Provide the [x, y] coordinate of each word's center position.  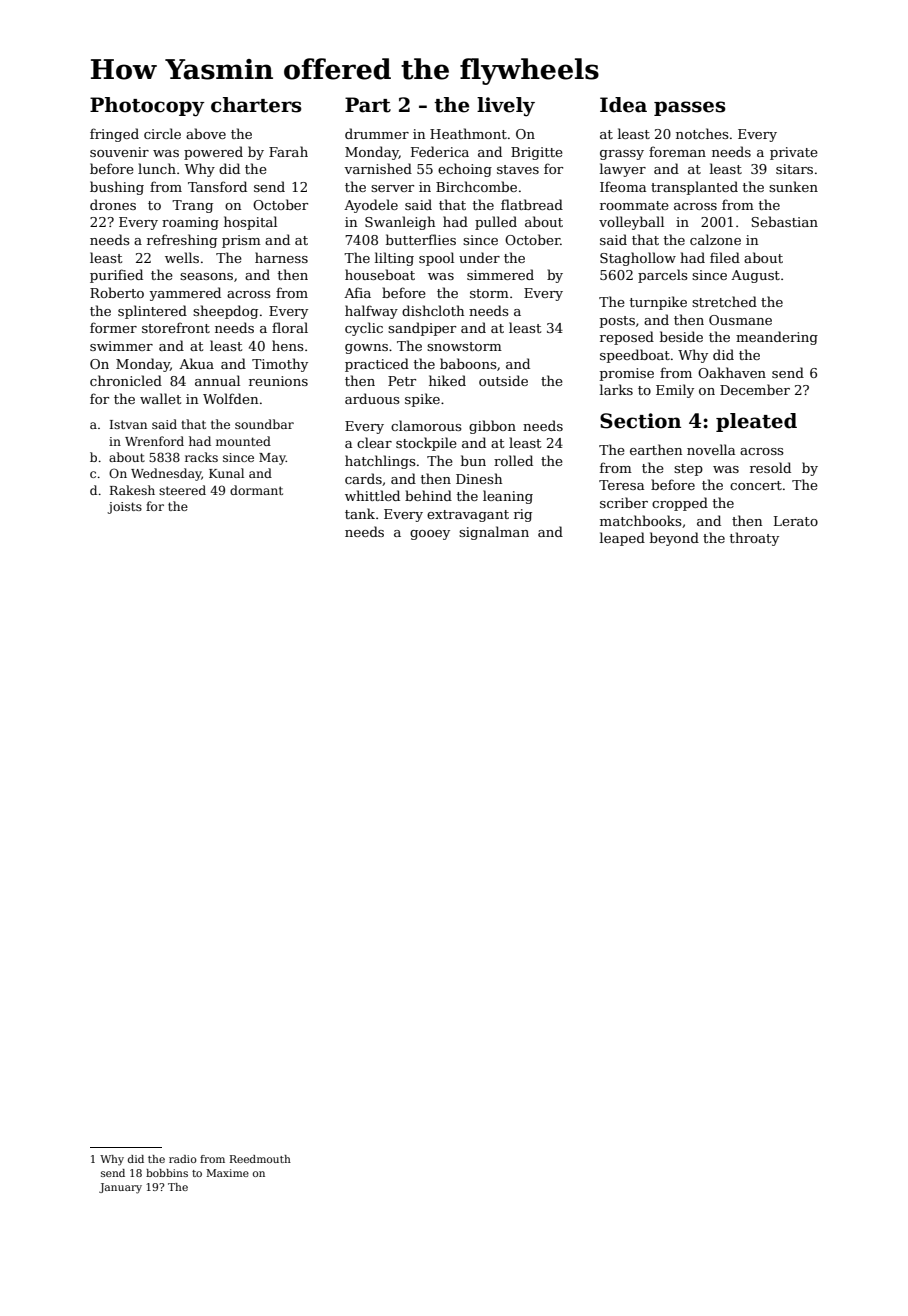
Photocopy [147, 107]
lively [506, 107]
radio [183, 1159]
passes [690, 108]
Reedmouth [260, 1159]
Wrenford [154, 441]
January [120, 1188]
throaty [754, 539]
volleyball [631, 223]
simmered [500, 274]
